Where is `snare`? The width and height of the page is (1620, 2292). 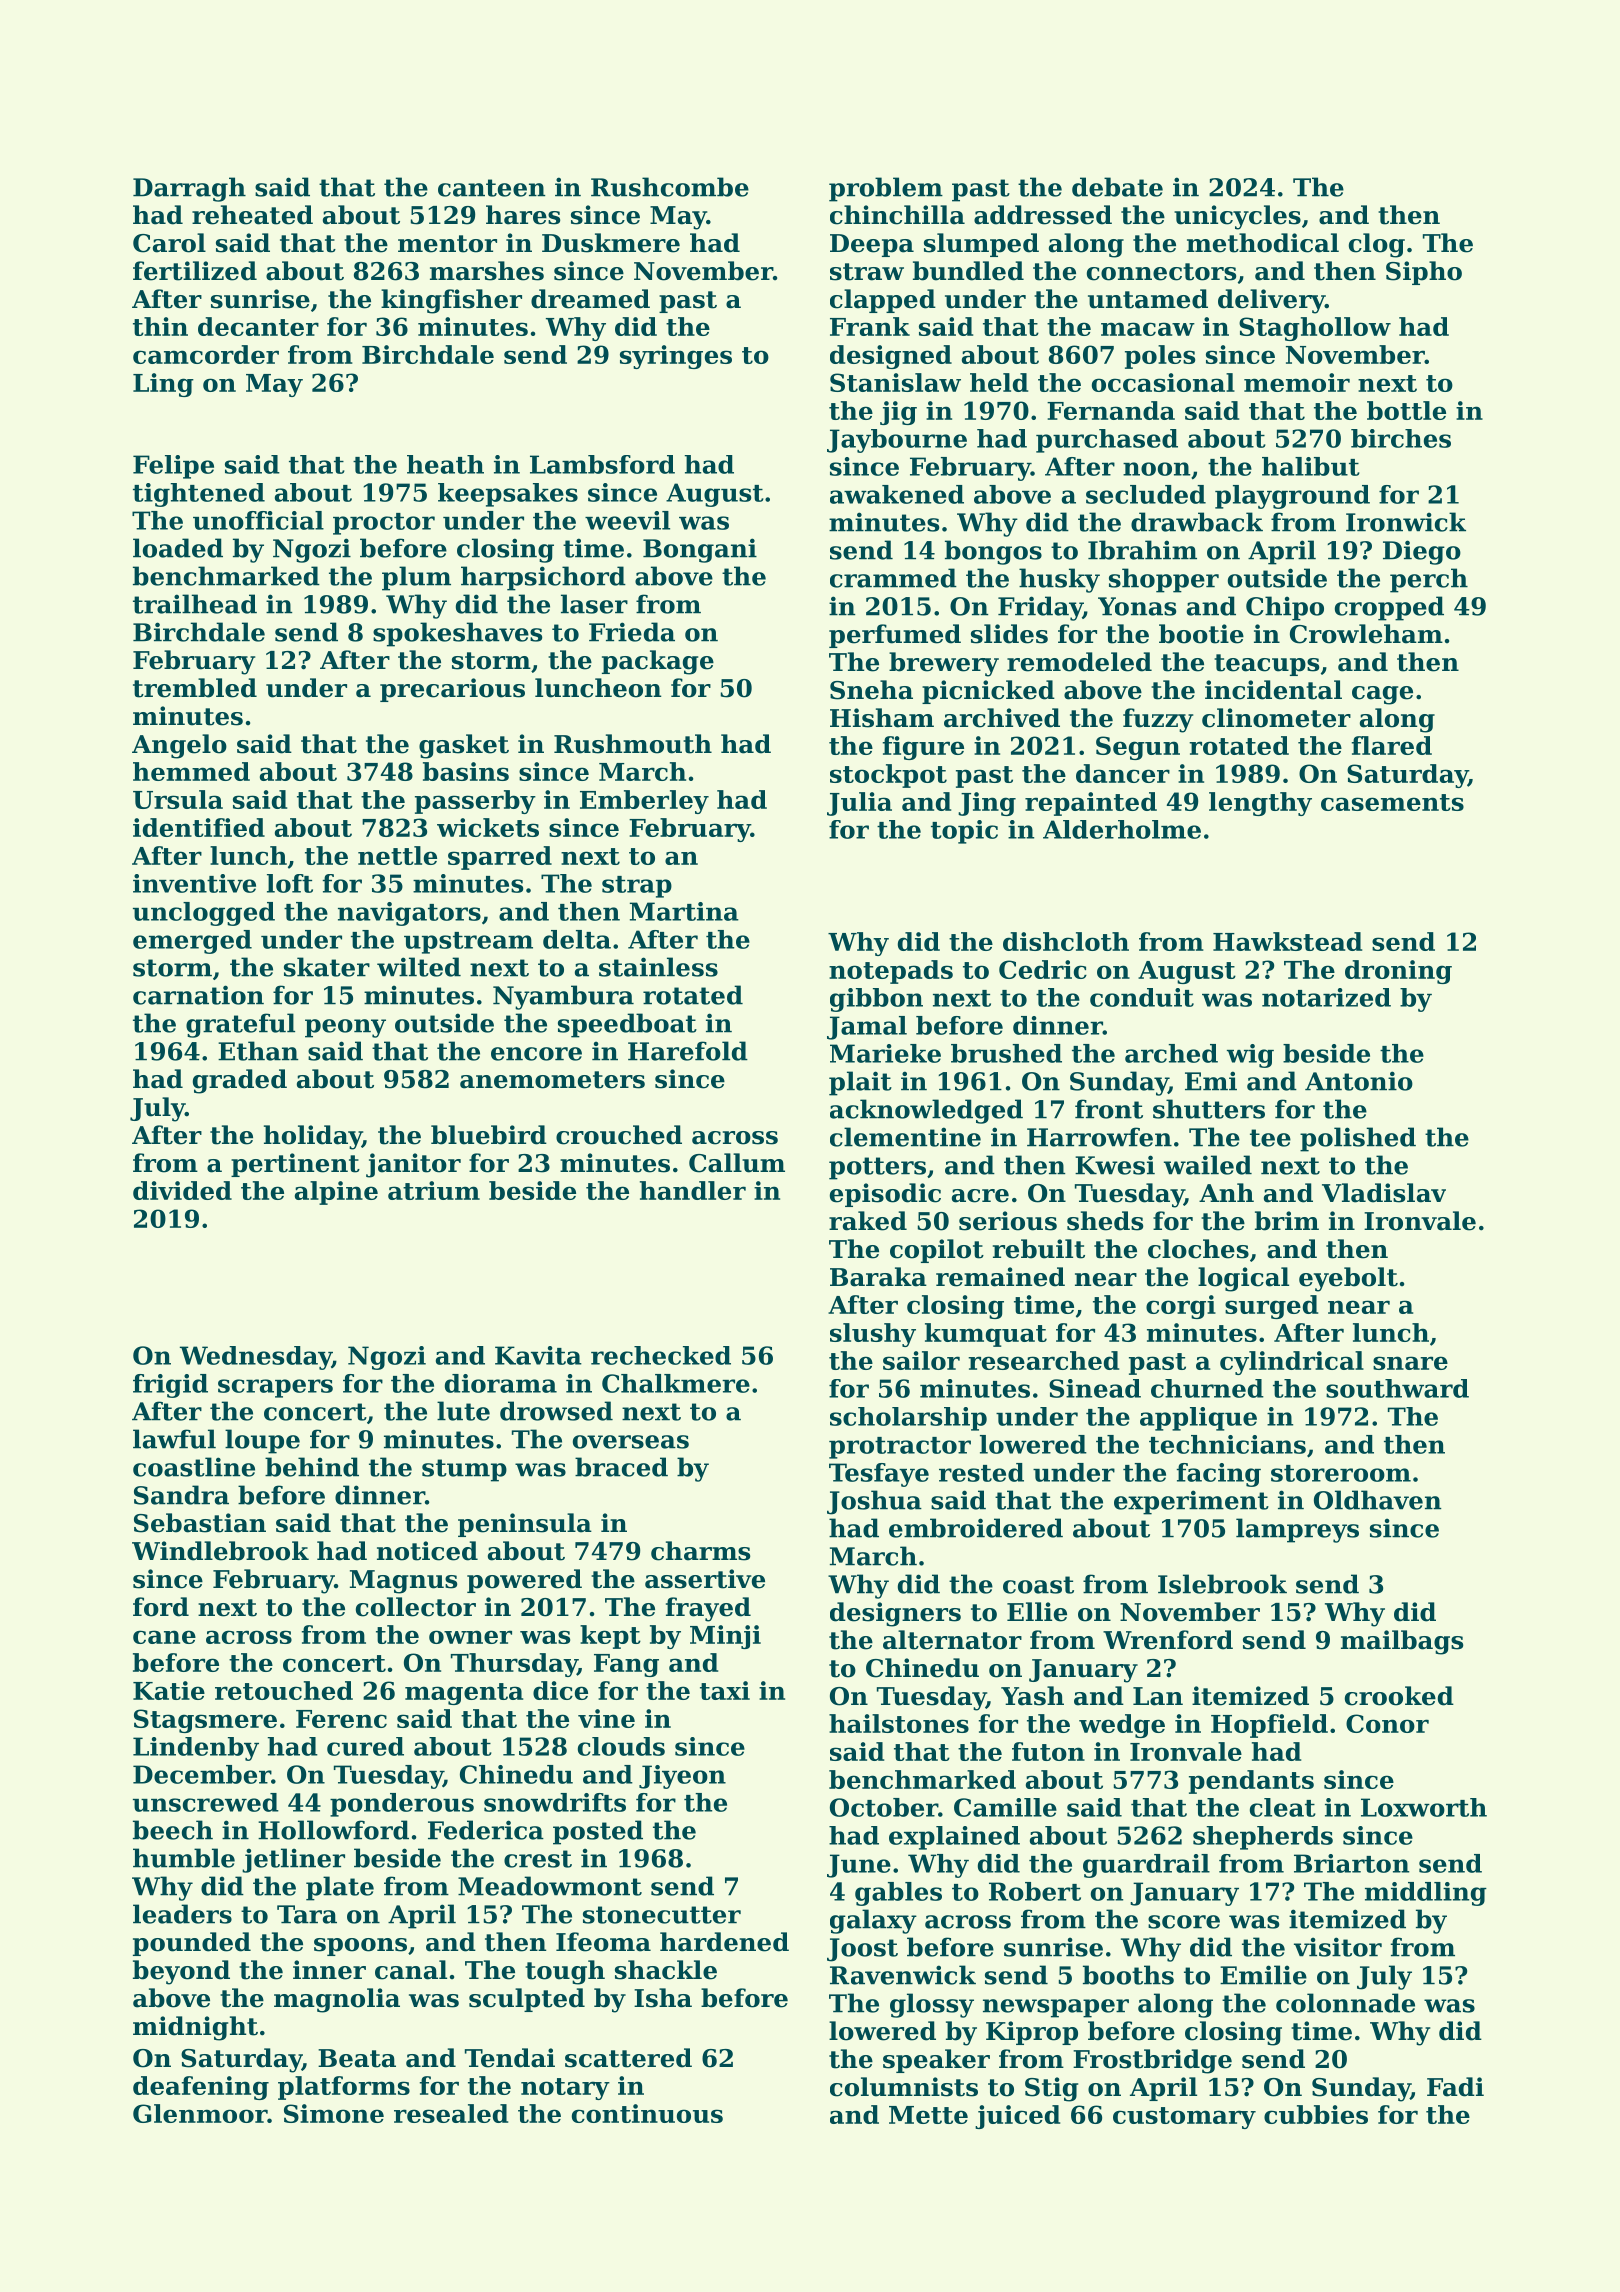
snare is located at coordinates (1410, 1363).
